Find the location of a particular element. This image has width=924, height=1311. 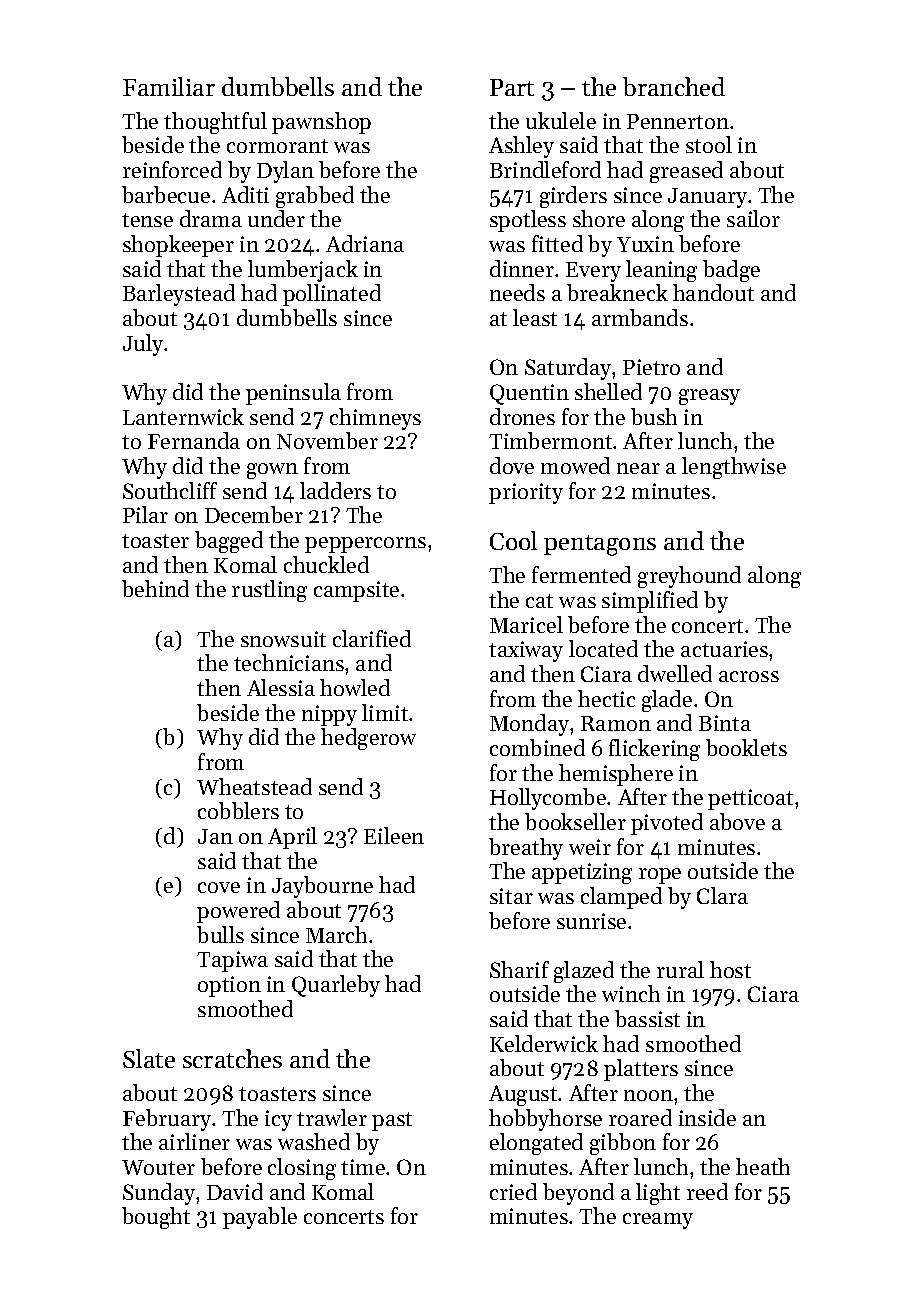

shore is located at coordinates (599, 218).
